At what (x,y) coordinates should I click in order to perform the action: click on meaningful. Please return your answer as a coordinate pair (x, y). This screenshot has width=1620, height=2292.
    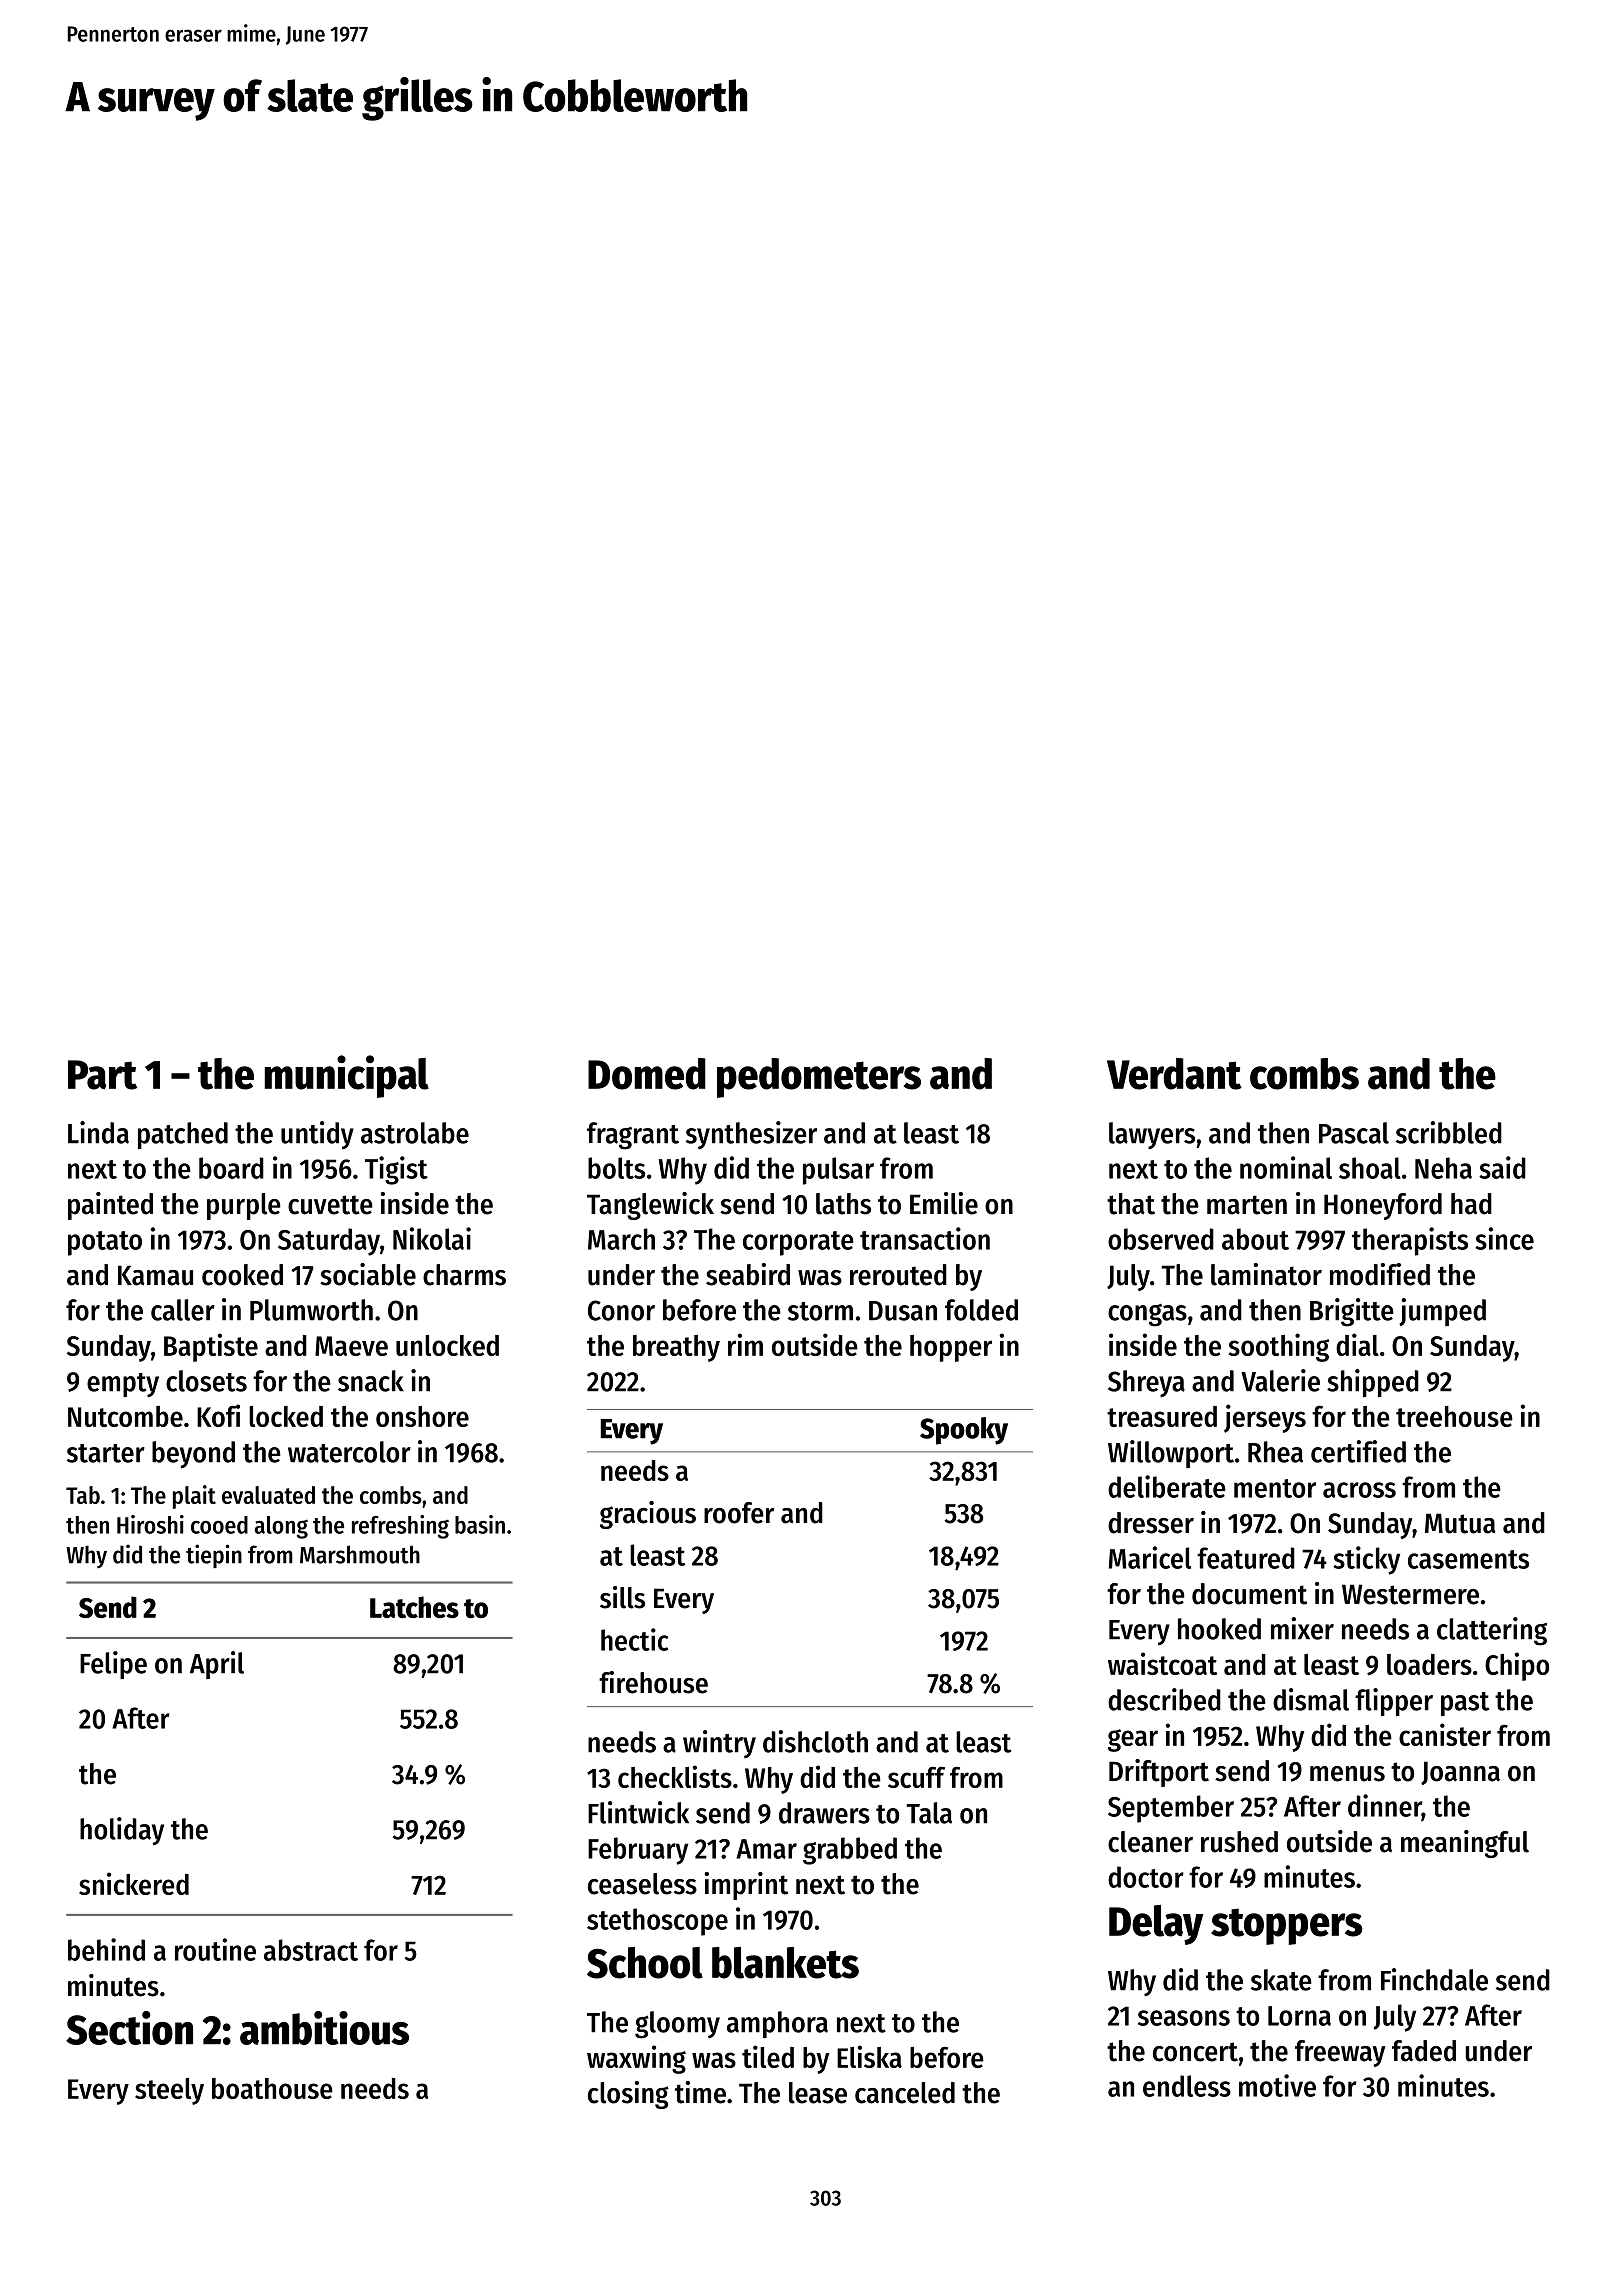
    Looking at the image, I should click on (1465, 1844).
